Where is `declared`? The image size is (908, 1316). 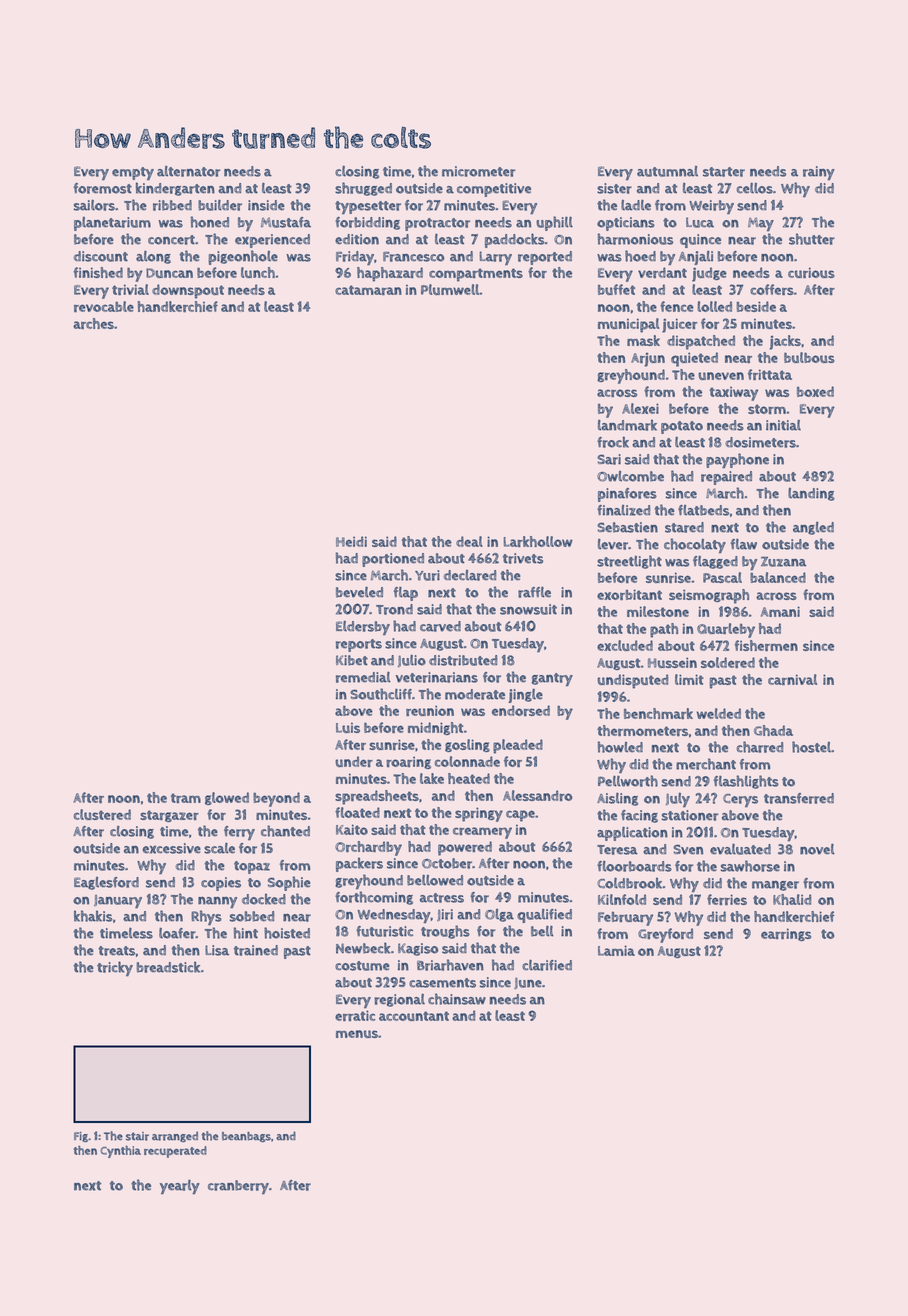
declared is located at coordinates (470, 575).
